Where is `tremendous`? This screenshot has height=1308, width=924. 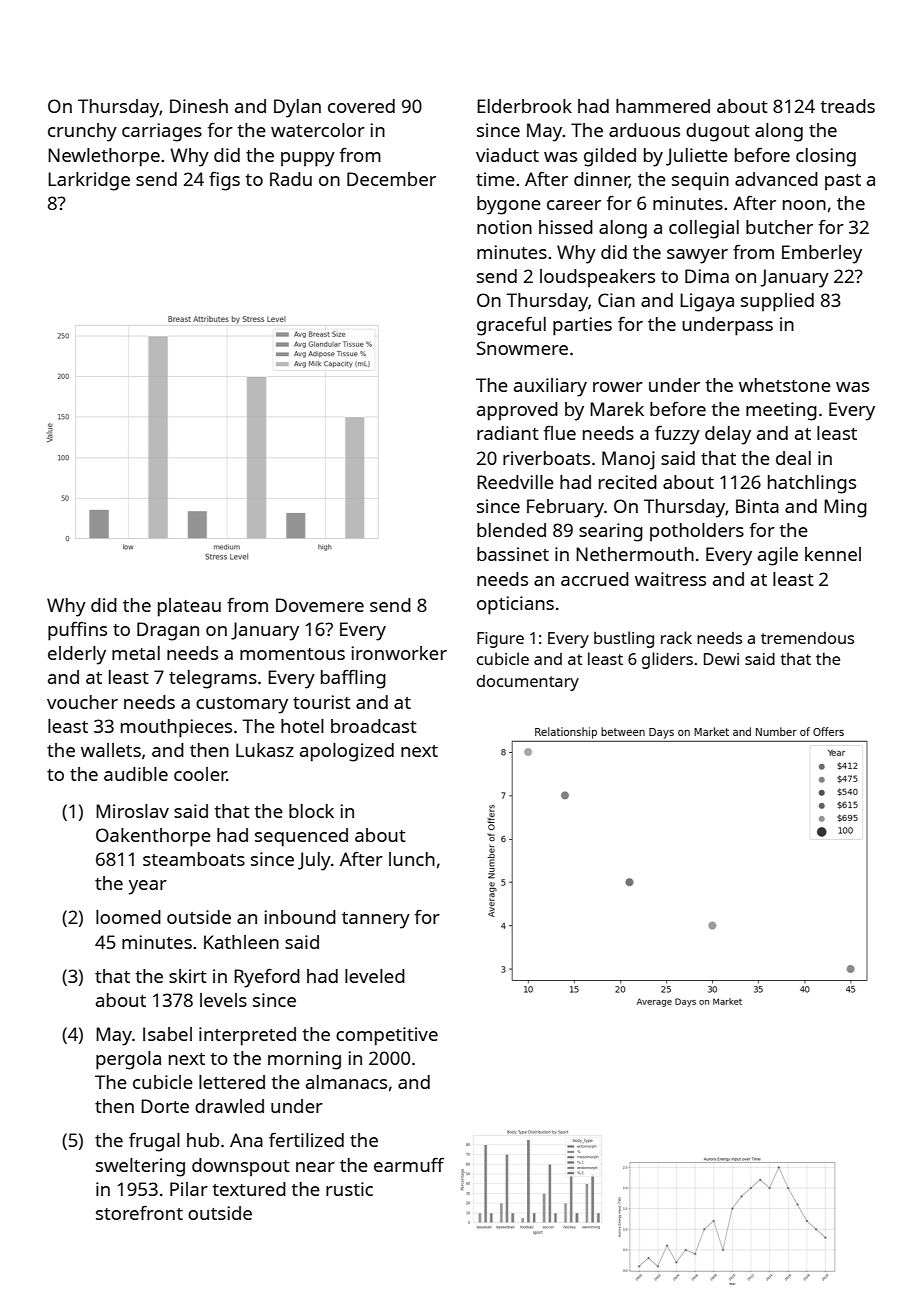
tremendous is located at coordinates (807, 638).
